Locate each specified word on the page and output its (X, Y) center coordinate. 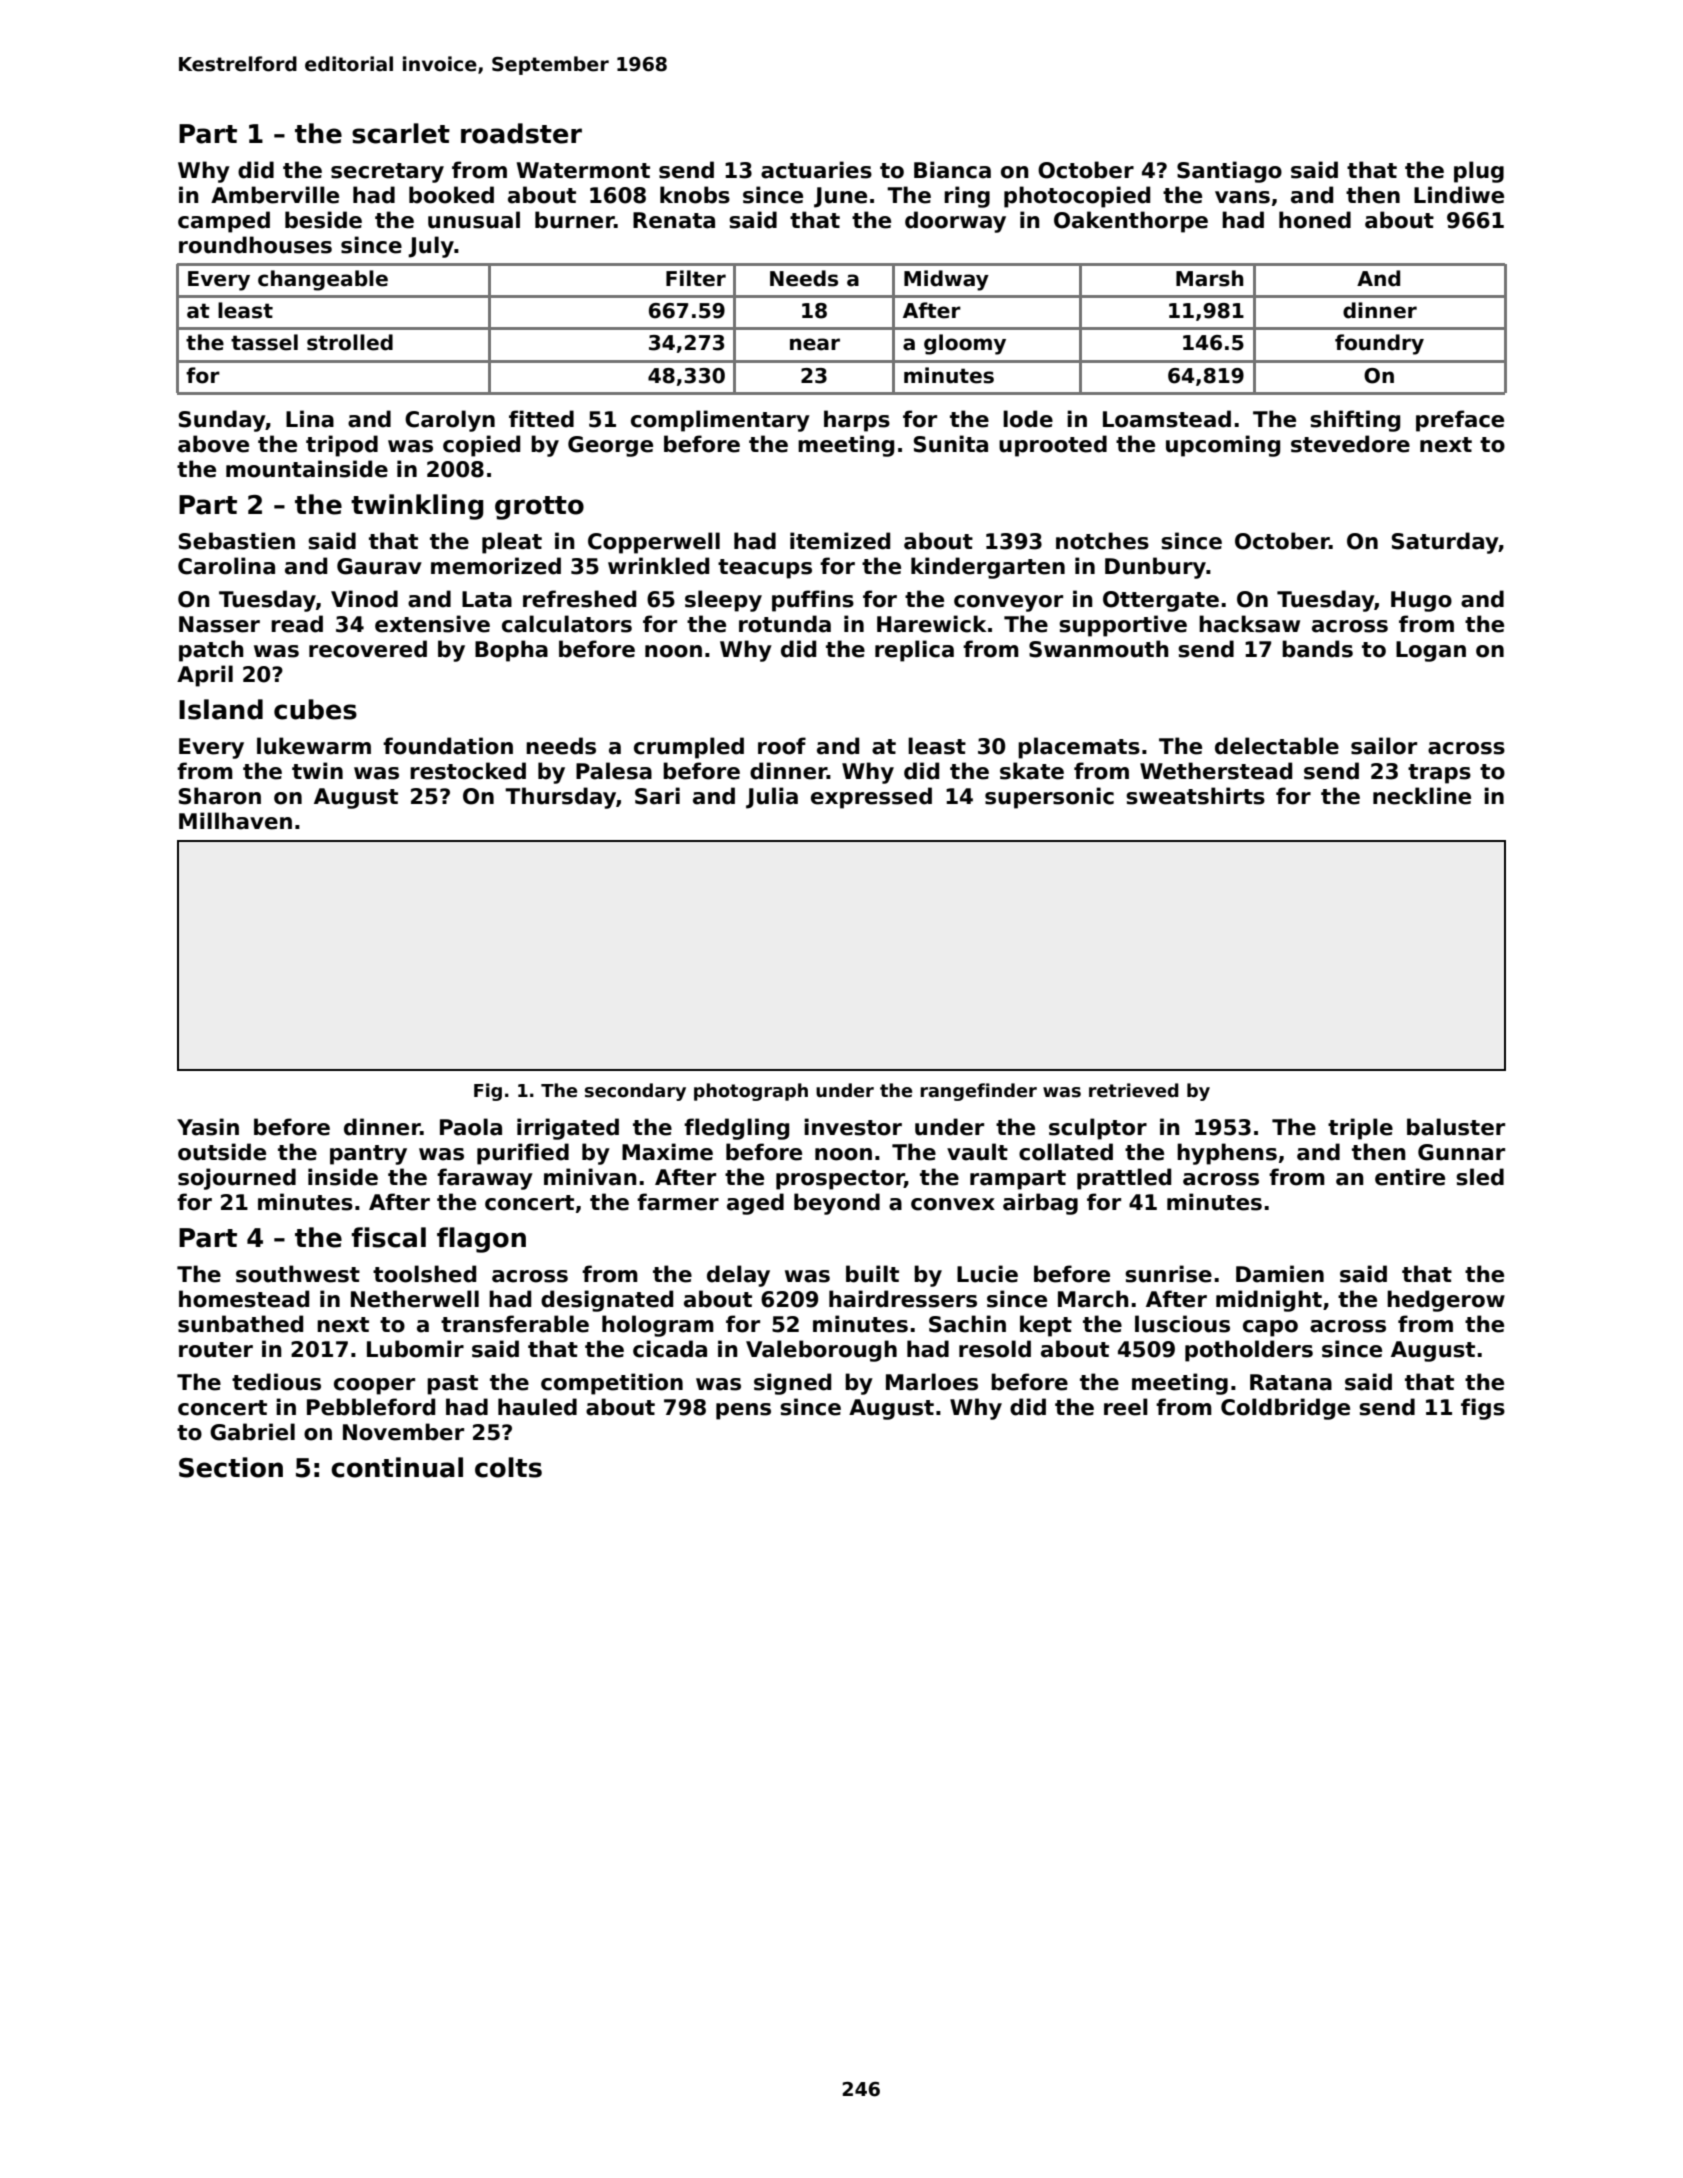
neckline (1422, 796)
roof (782, 746)
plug (1479, 172)
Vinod (364, 599)
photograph (751, 1092)
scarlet (401, 133)
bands (1317, 649)
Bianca (952, 170)
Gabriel (252, 1432)
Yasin (208, 1127)
